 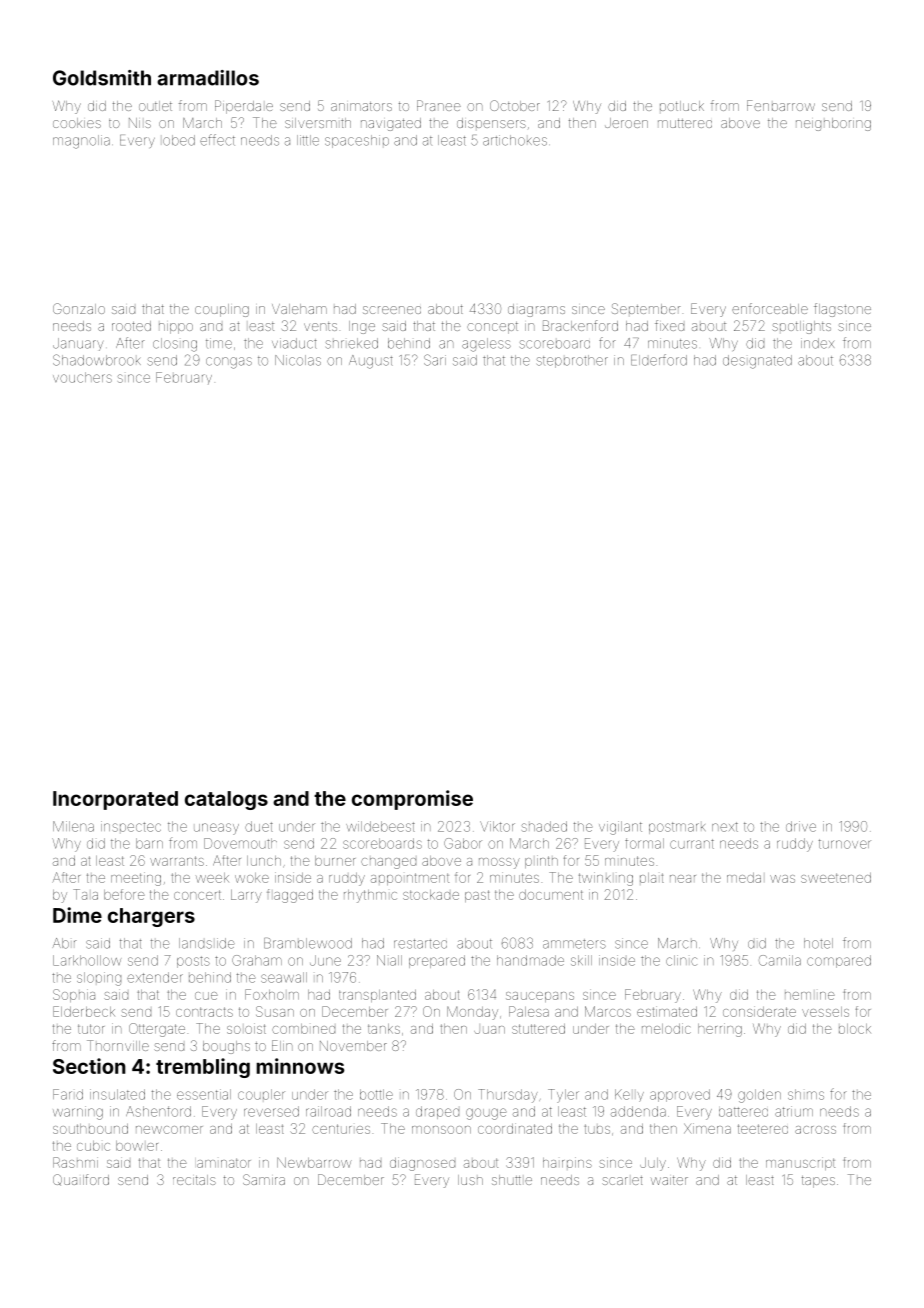 I want to click on October, so click(x=515, y=105).
